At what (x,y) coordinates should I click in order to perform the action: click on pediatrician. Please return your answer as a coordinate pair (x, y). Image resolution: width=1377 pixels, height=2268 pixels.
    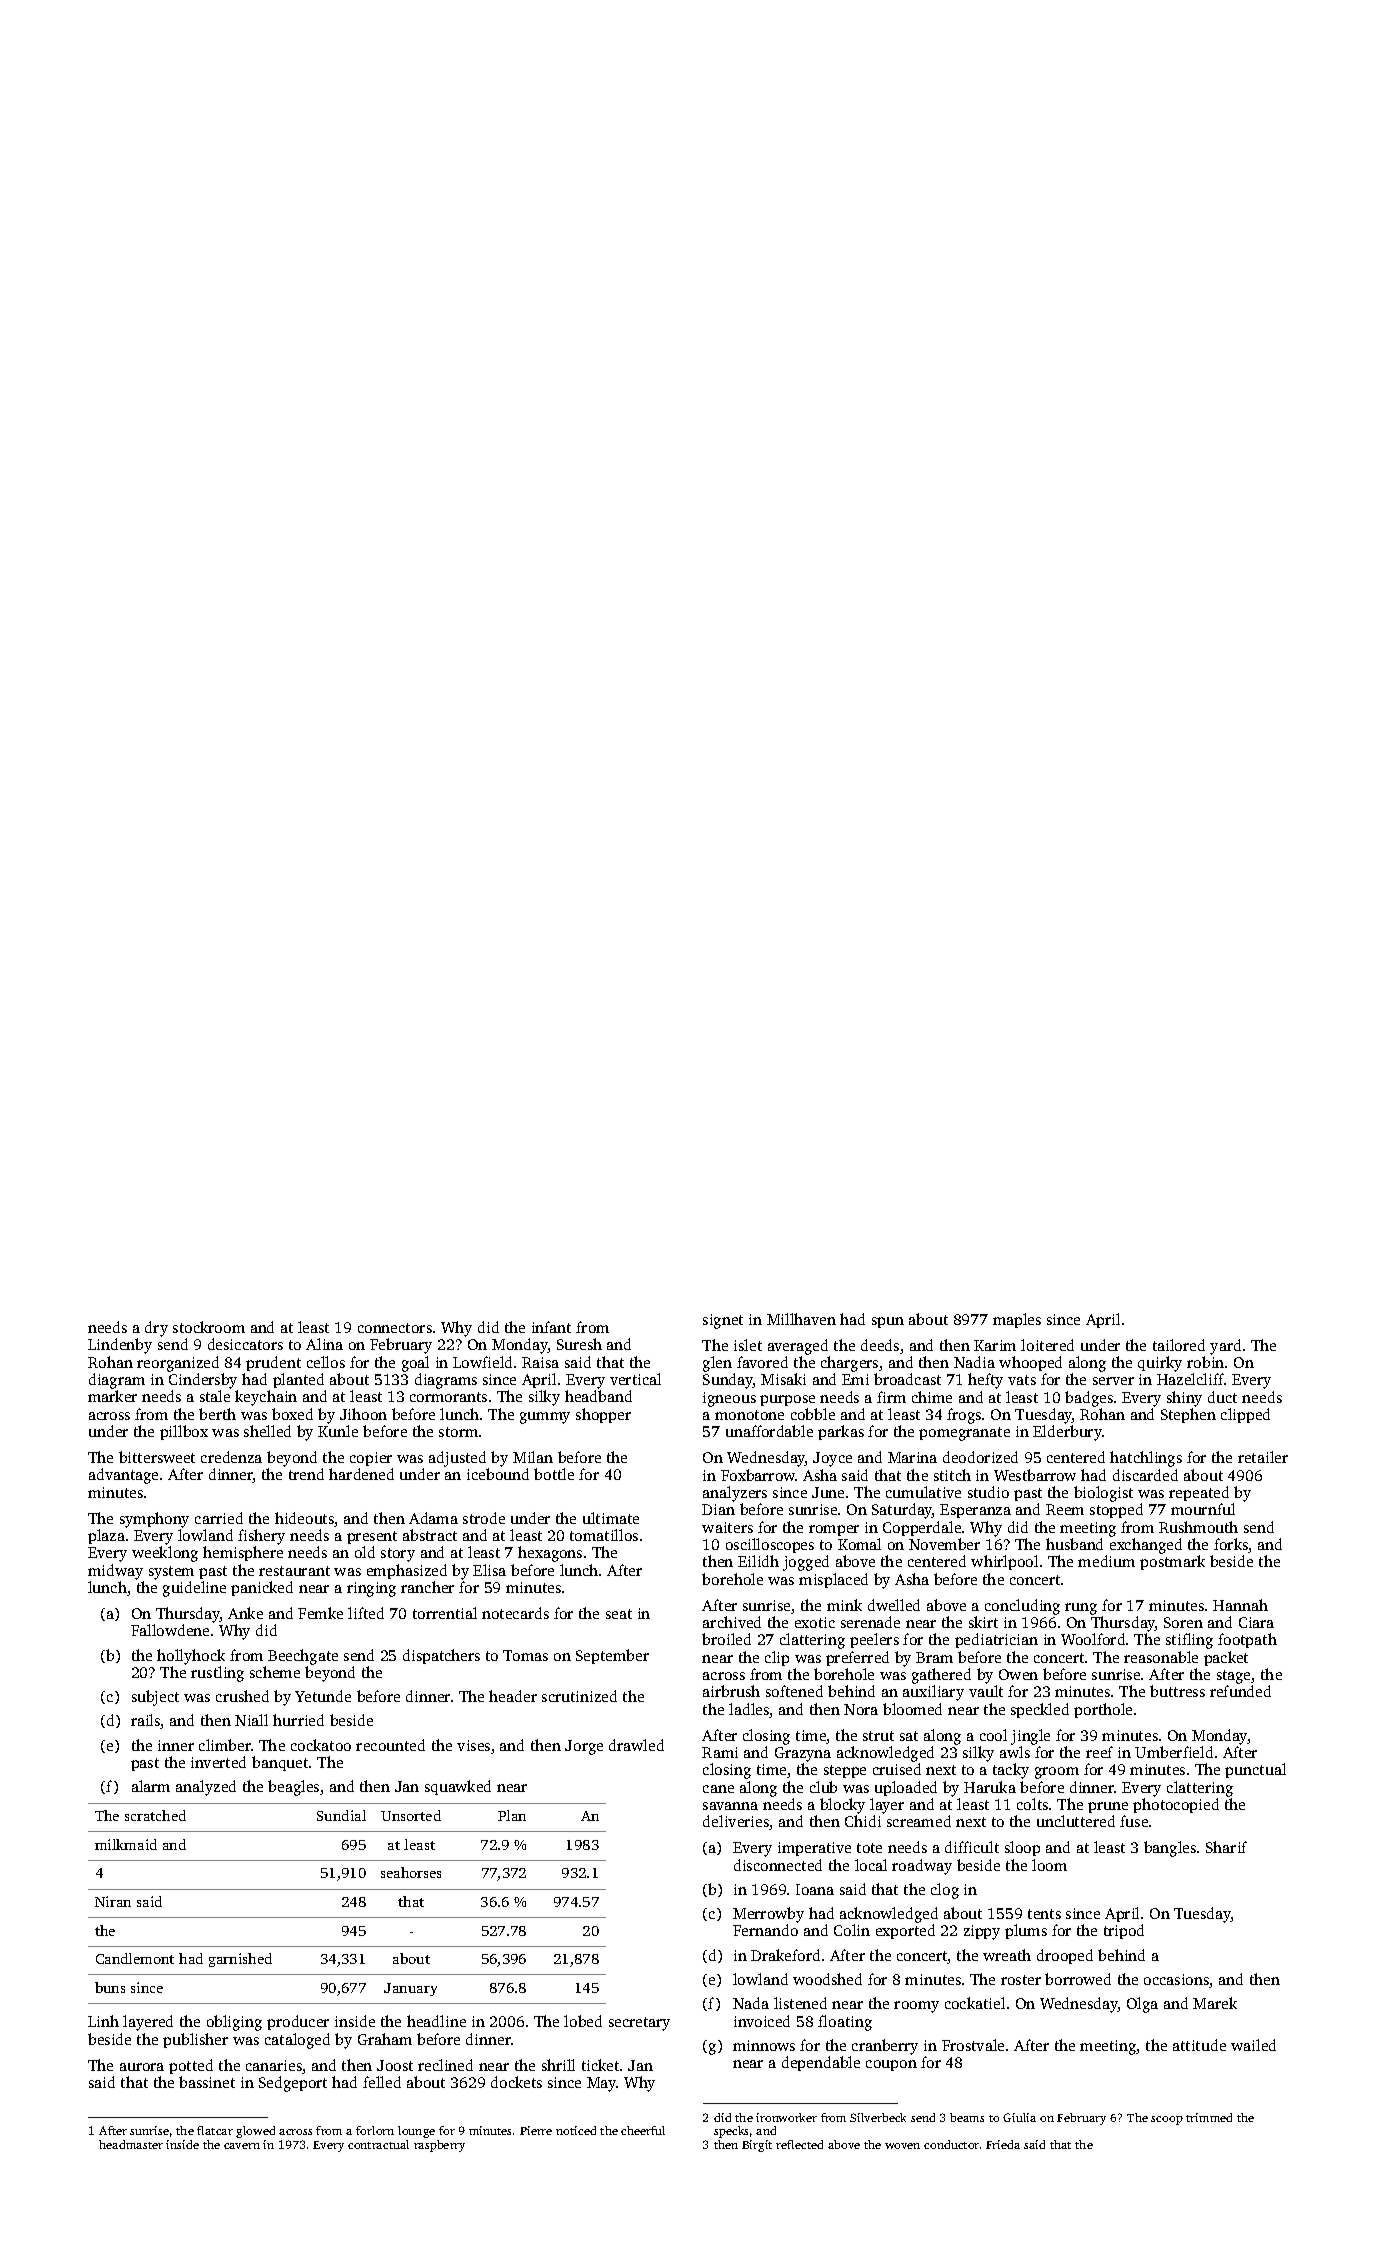
    Looking at the image, I should click on (996, 1640).
